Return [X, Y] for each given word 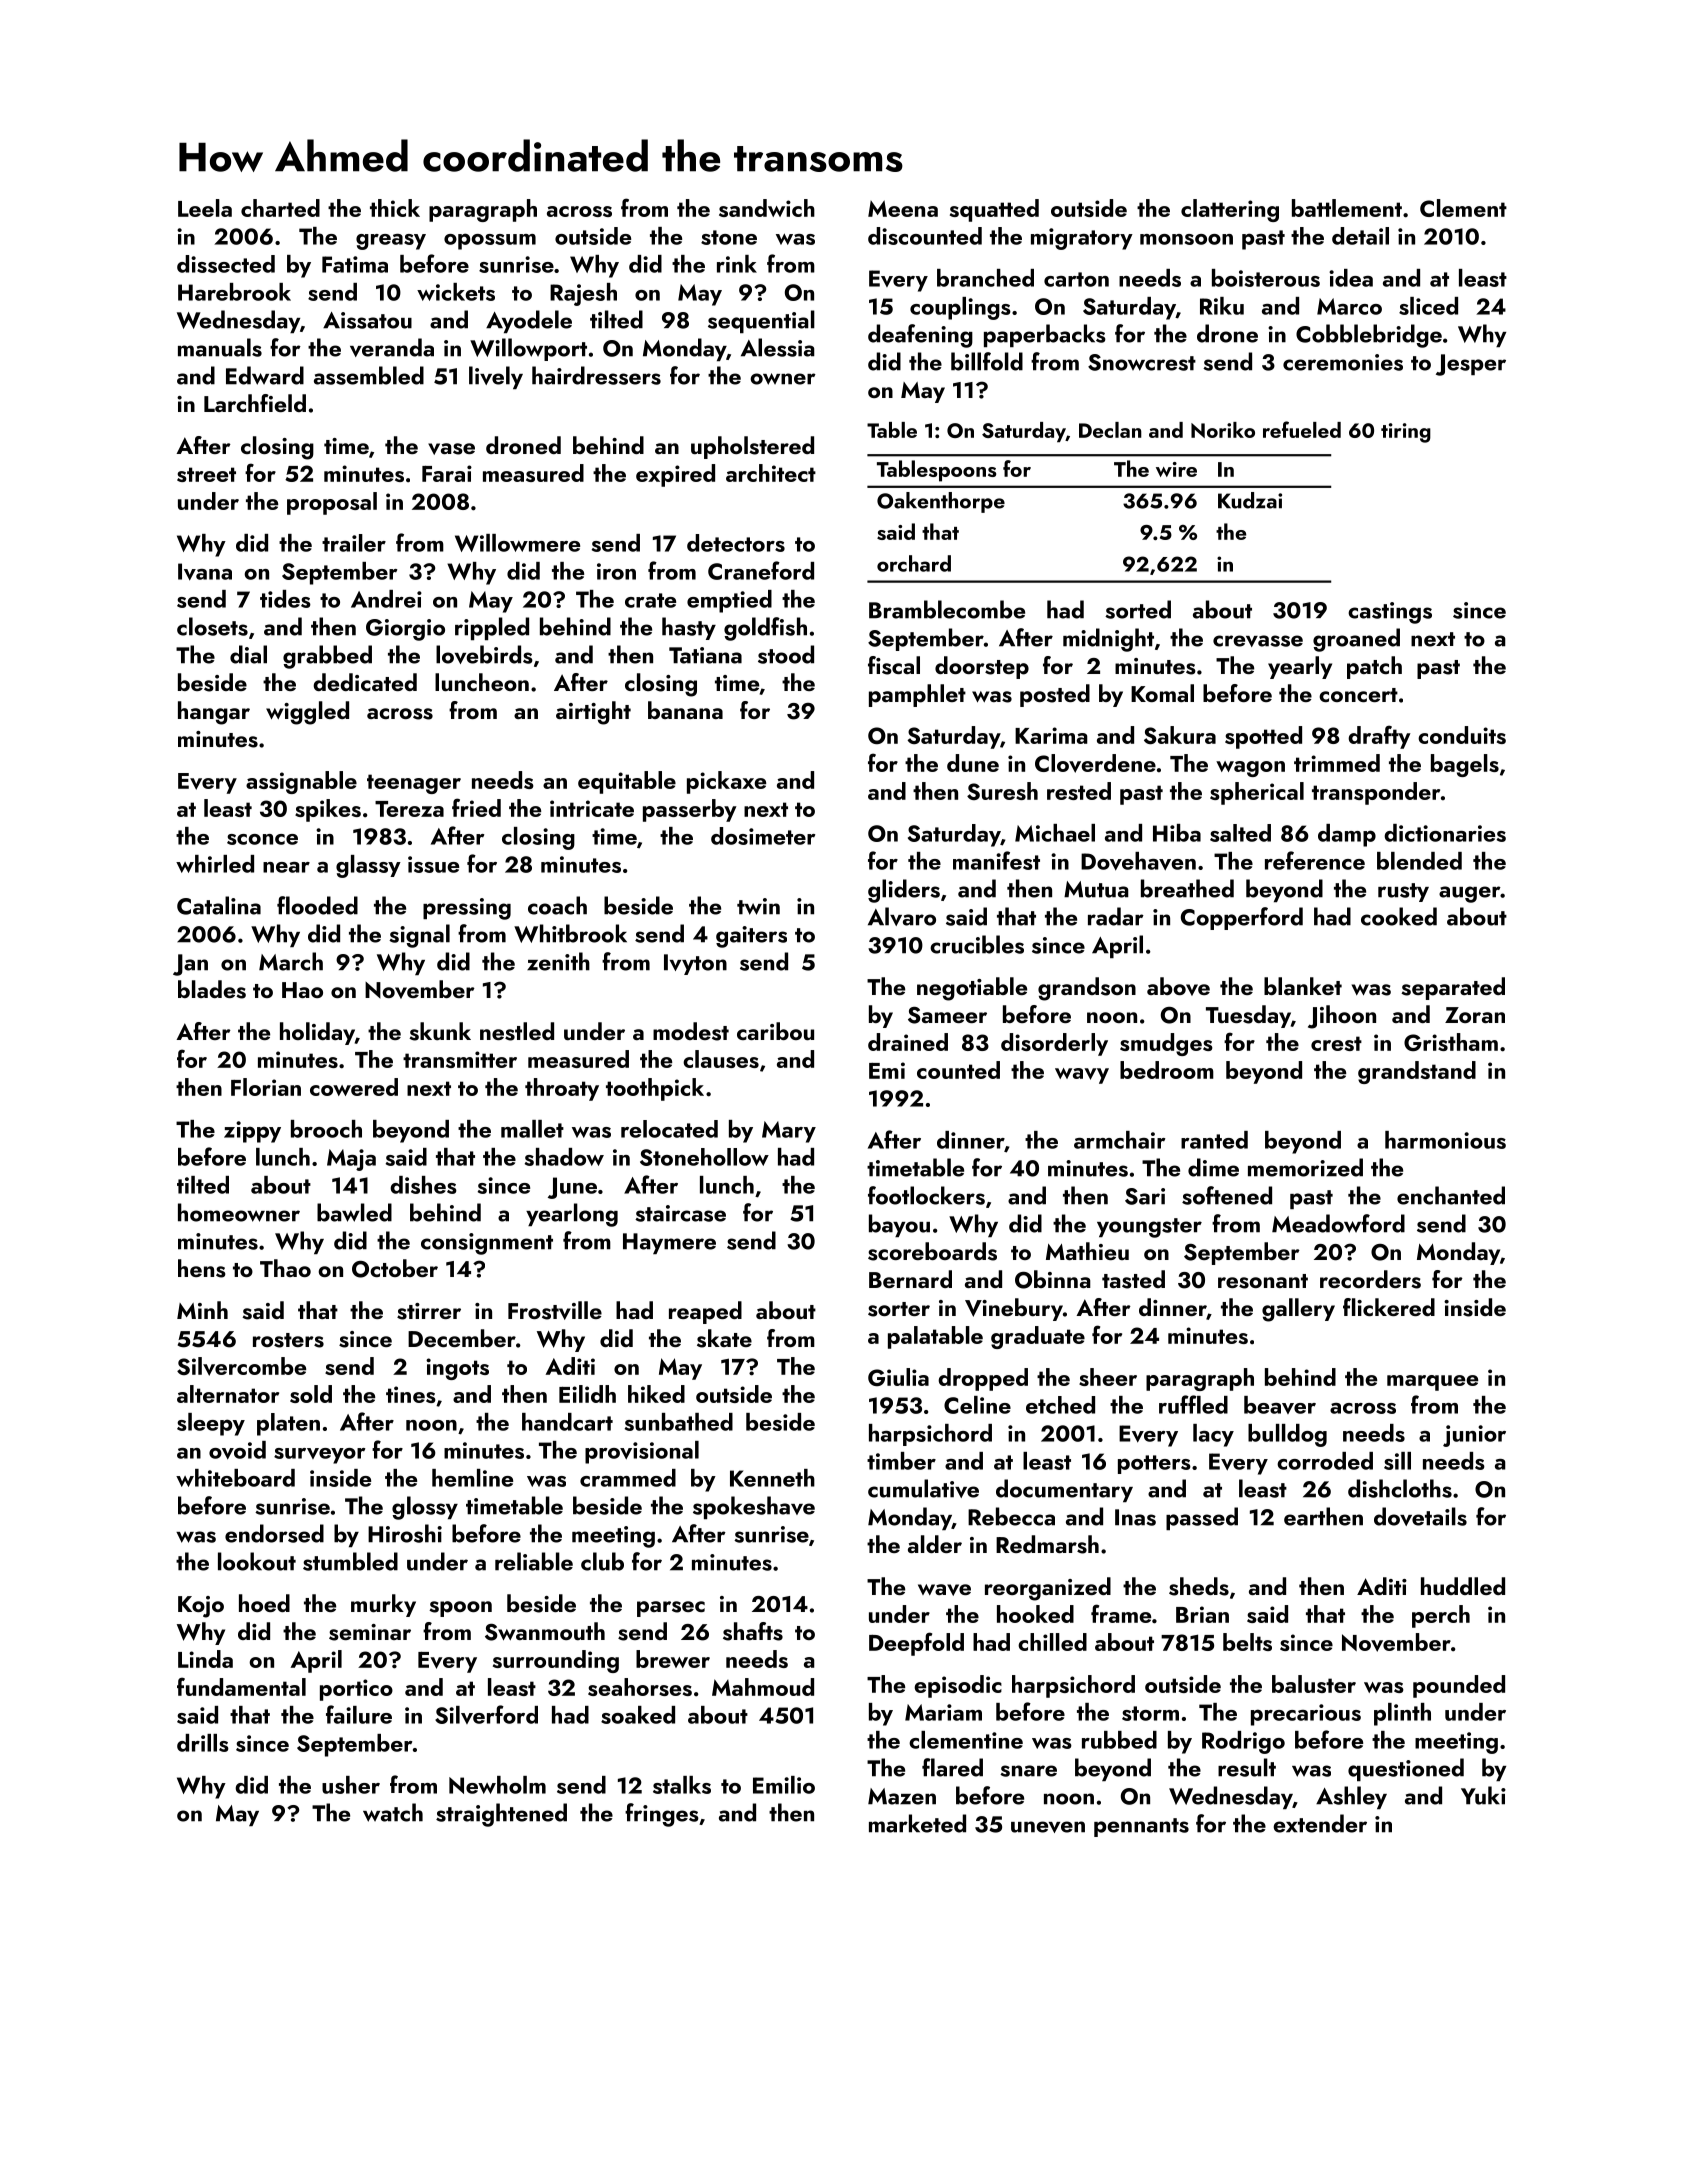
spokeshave [754, 1507]
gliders [904, 891]
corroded [1325, 1461]
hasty [689, 628]
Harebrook [234, 292]
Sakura [1180, 735]
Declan [1110, 430]
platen [288, 1424]
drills [203, 1743]
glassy [368, 866]
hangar [214, 713]
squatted [994, 210]
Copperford [1242, 918]
